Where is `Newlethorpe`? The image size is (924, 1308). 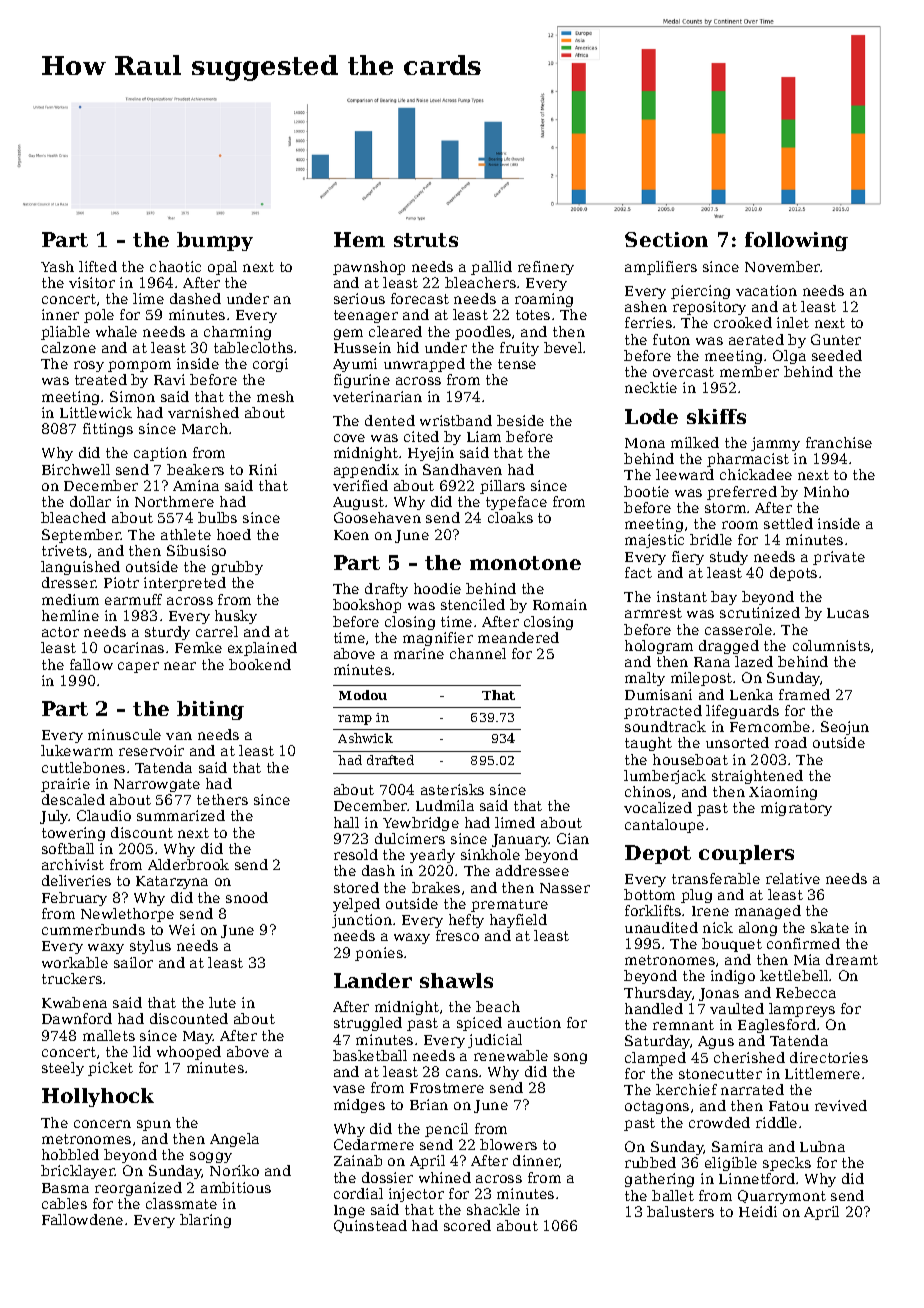
Newlethorpe is located at coordinates (127, 915).
